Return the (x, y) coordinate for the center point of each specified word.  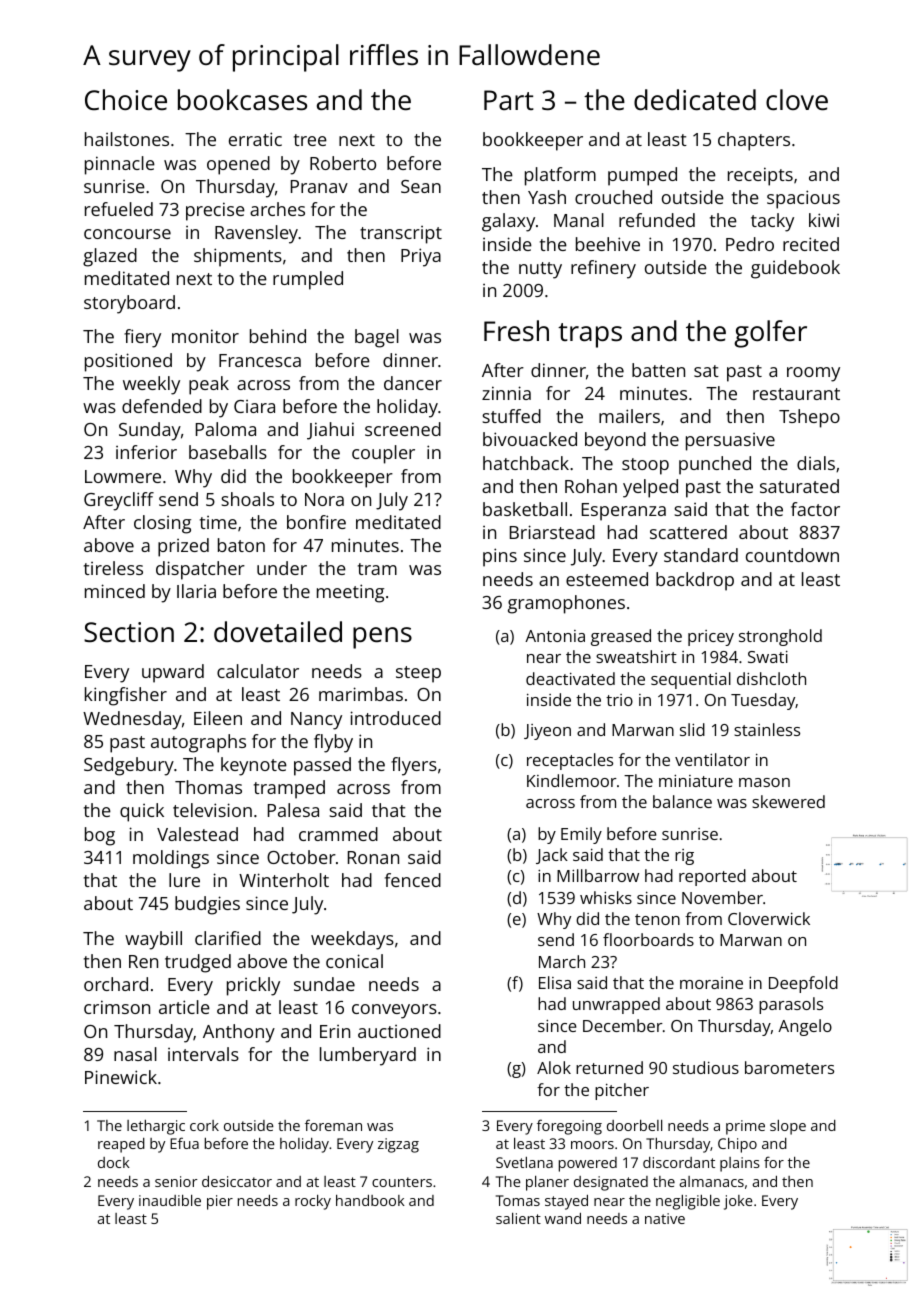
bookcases (242, 100)
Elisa (555, 982)
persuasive (730, 442)
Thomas (208, 787)
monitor (205, 336)
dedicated (695, 100)
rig (684, 857)
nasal (135, 1054)
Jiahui (330, 431)
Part (509, 100)
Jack (552, 856)
